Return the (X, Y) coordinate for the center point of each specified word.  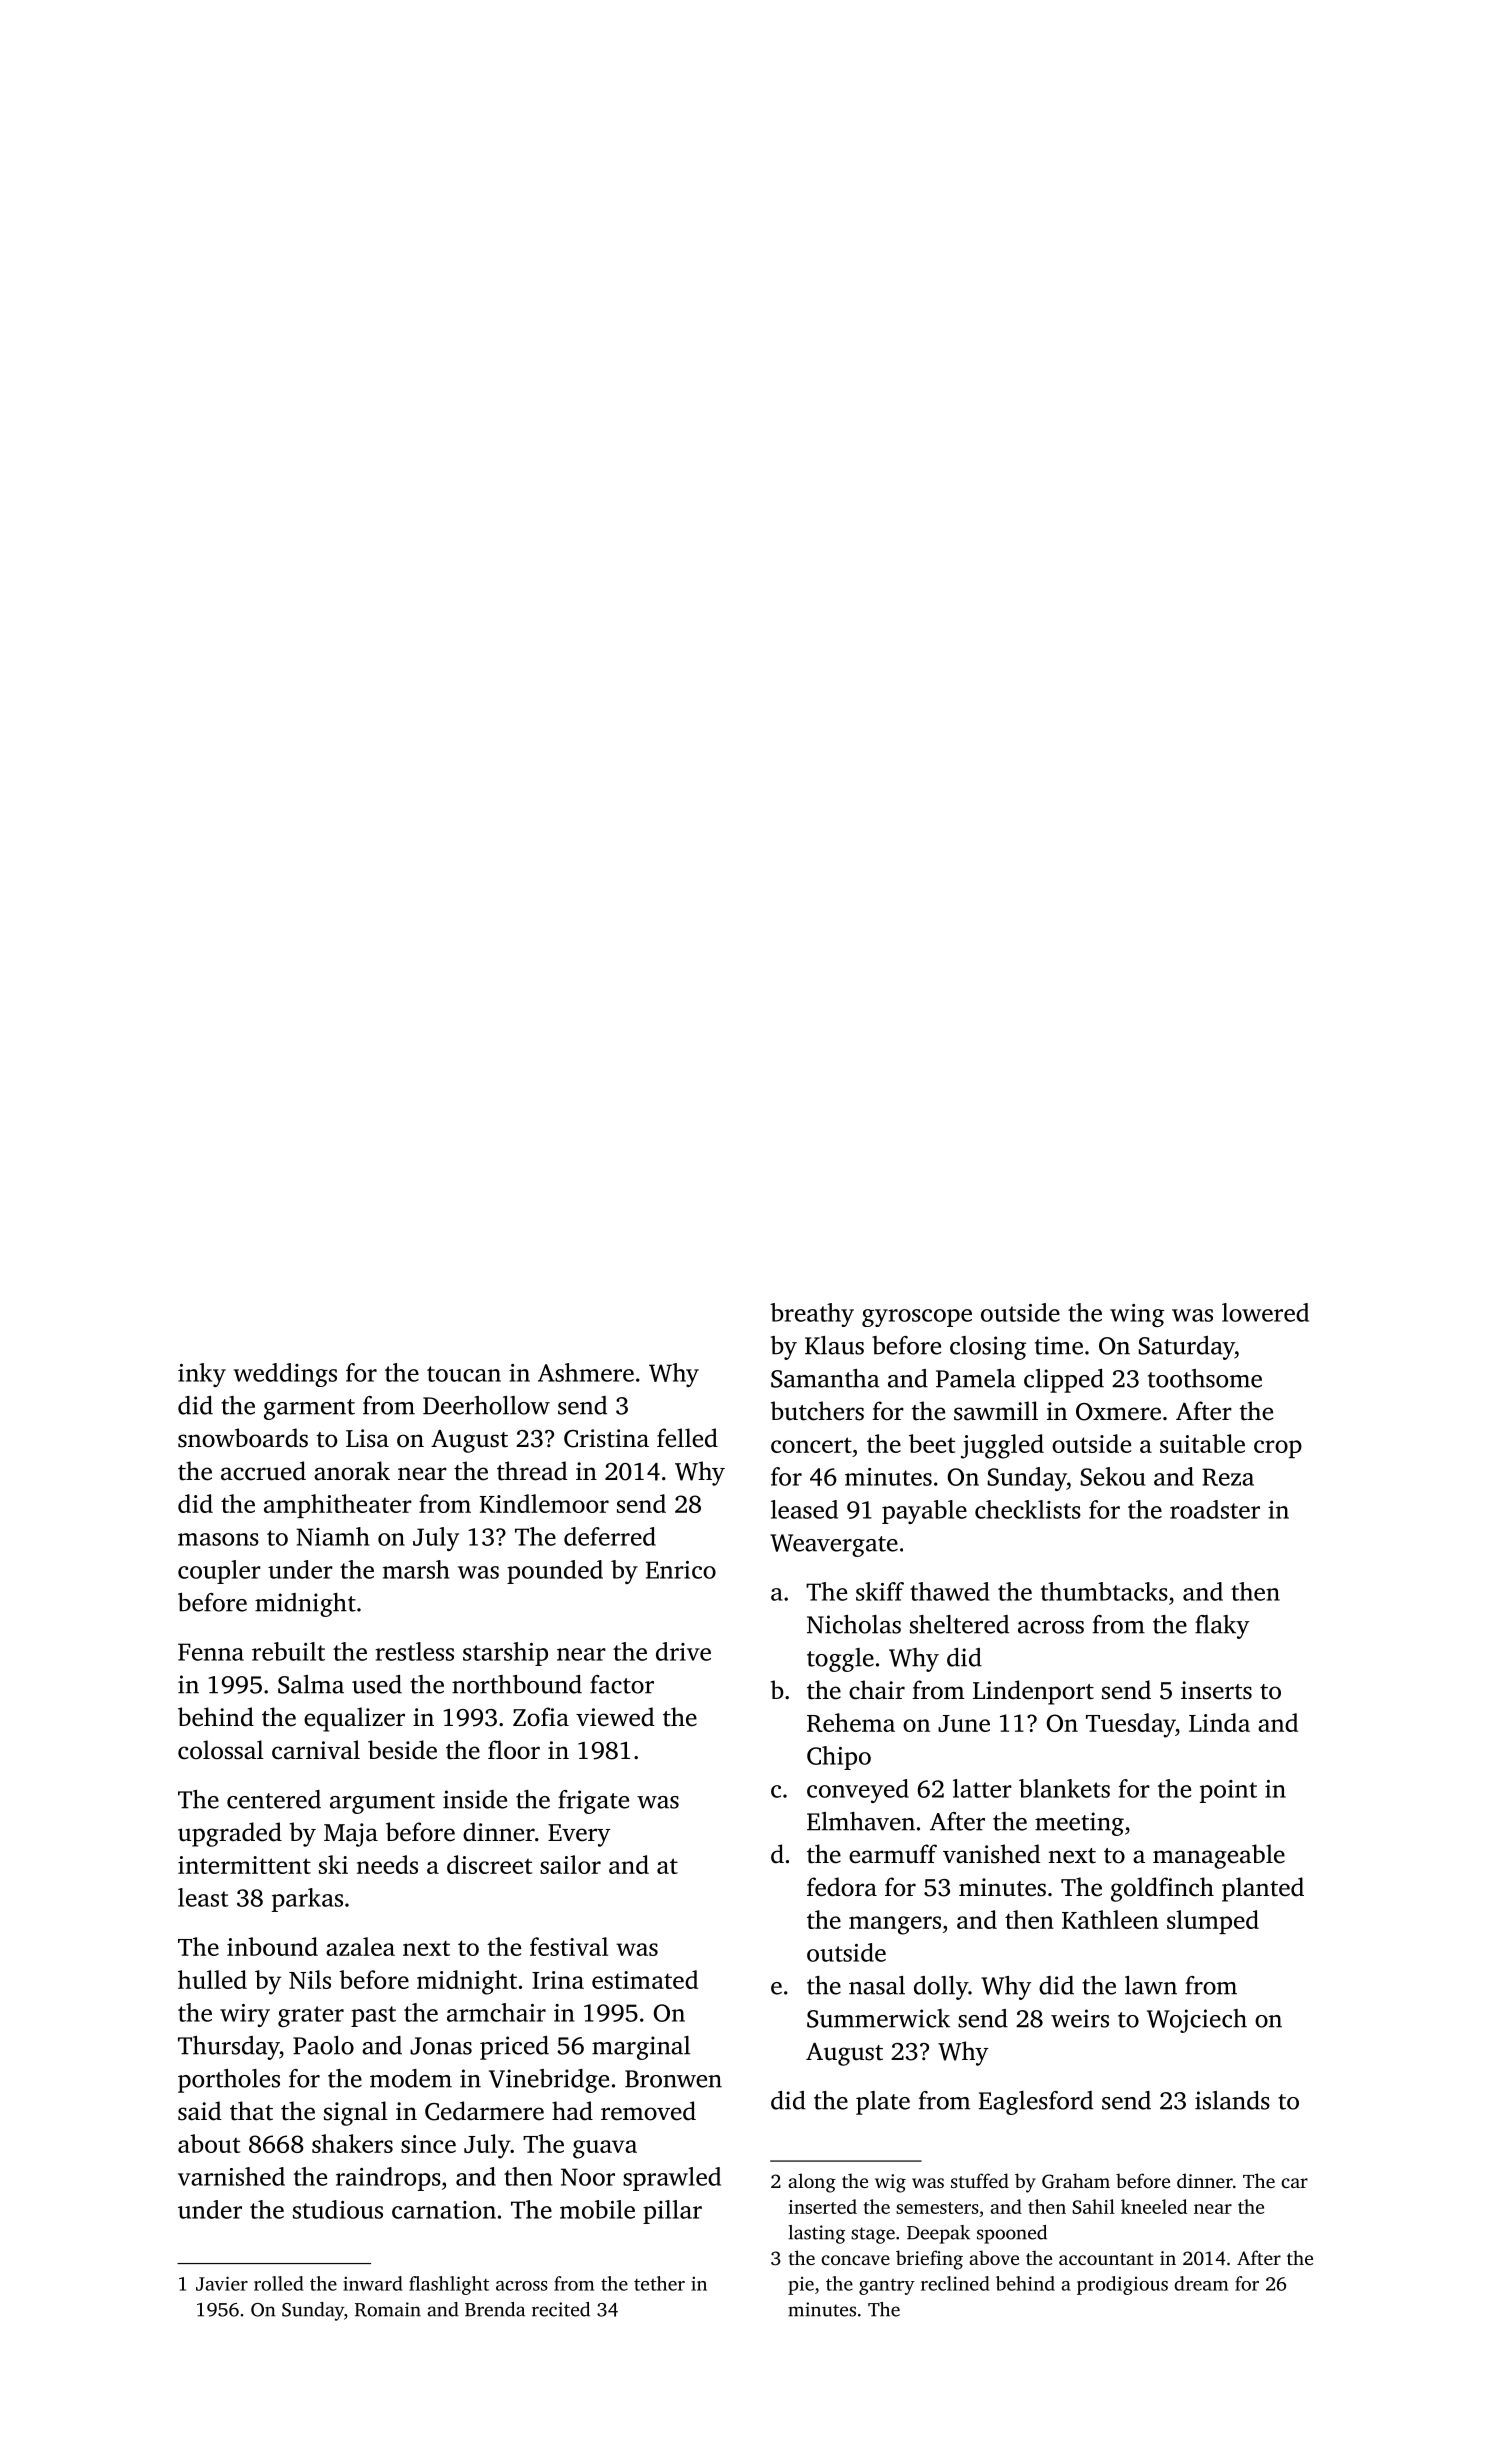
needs (387, 1864)
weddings (285, 1375)
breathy (812, 1315)
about (209, 2143)
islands (1232, 2100)
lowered (1265, 1312)
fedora (842, 1887)
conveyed (858, 1791)
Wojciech (1197, 2021)
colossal (221, 1750)
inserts (1216, 1690)
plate (883, 2103)
